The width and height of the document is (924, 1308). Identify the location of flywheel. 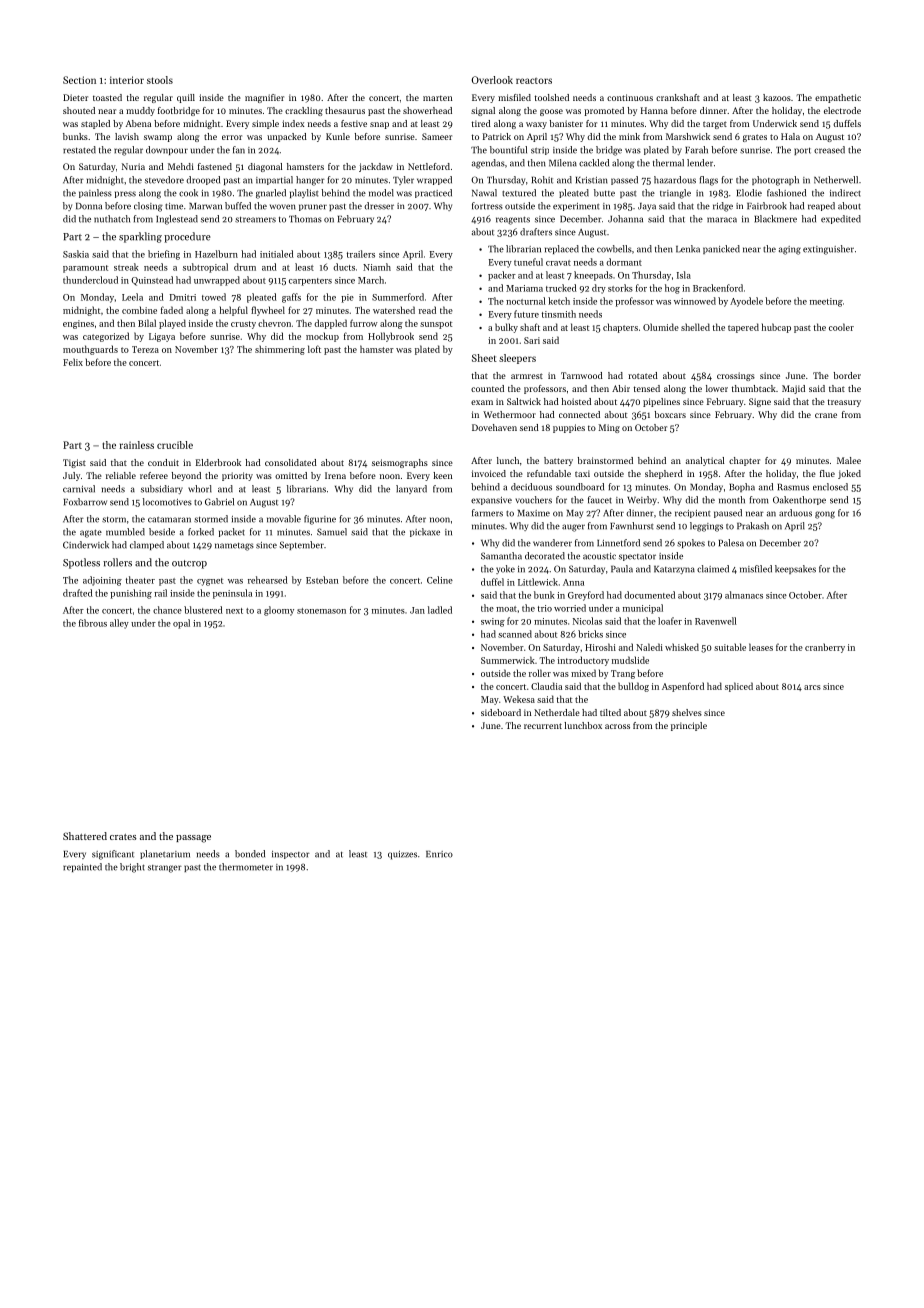
(268, 311).
